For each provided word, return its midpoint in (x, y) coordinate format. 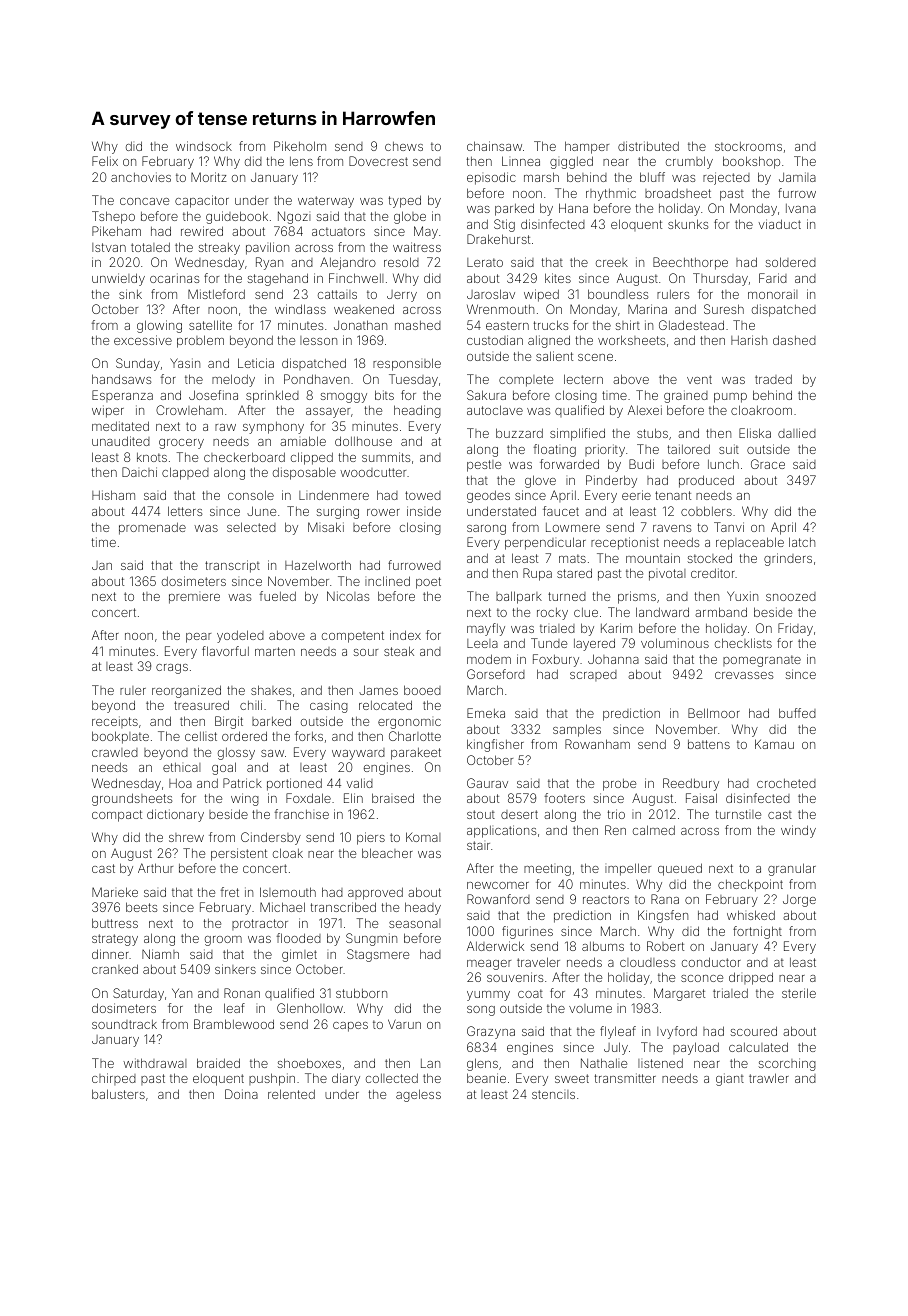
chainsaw (494, 146)
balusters (118, 1094)
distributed (648, 146)
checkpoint (750, 885)
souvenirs (515, 977)
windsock (204, 146)
